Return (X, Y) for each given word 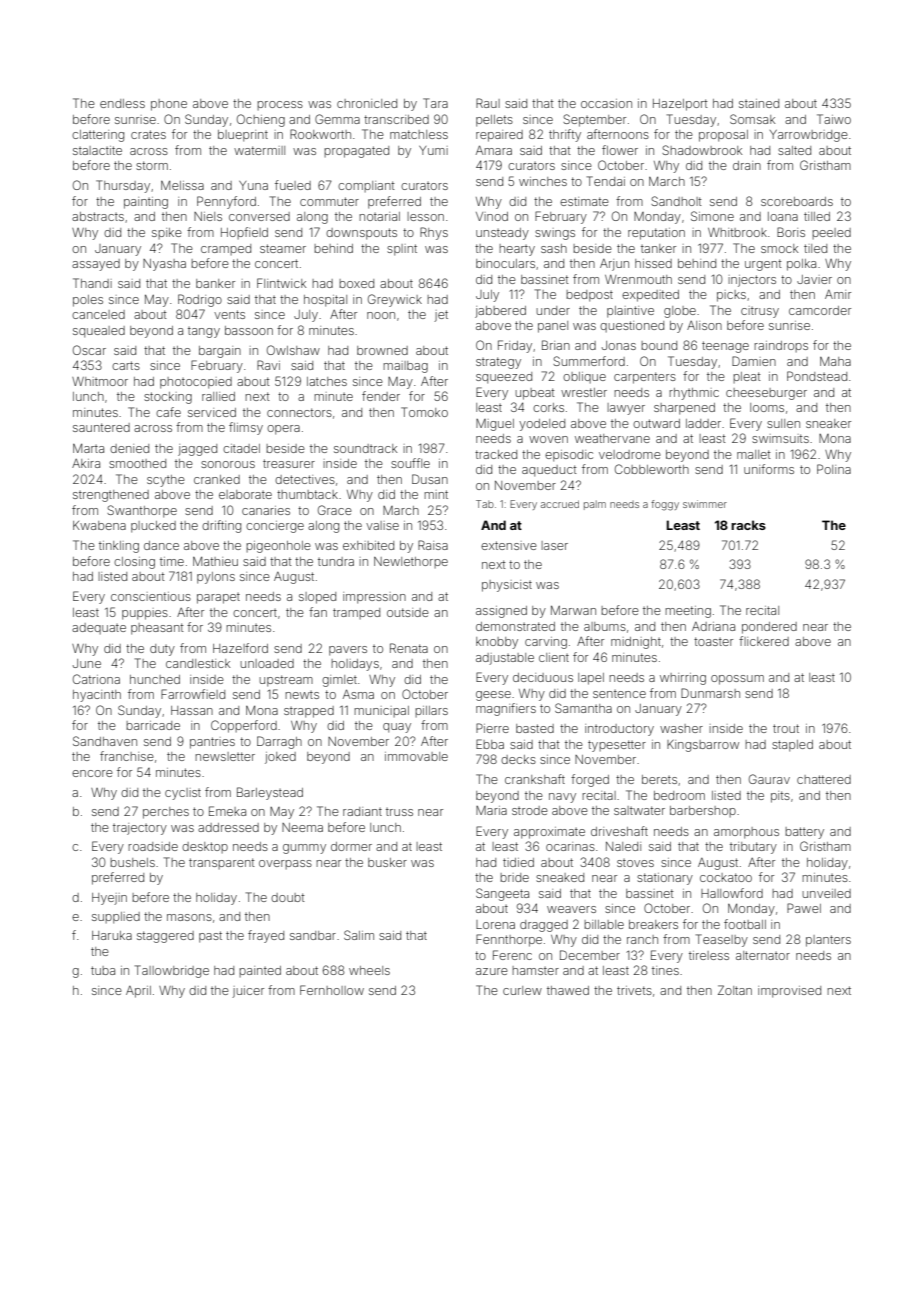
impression (374, 598)
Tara (435, 103)
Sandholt (676, 201)
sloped (317, 598)
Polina (834, 469)
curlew (522, 990)
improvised (789, 992)
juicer (248, 992)
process (280, 105)
